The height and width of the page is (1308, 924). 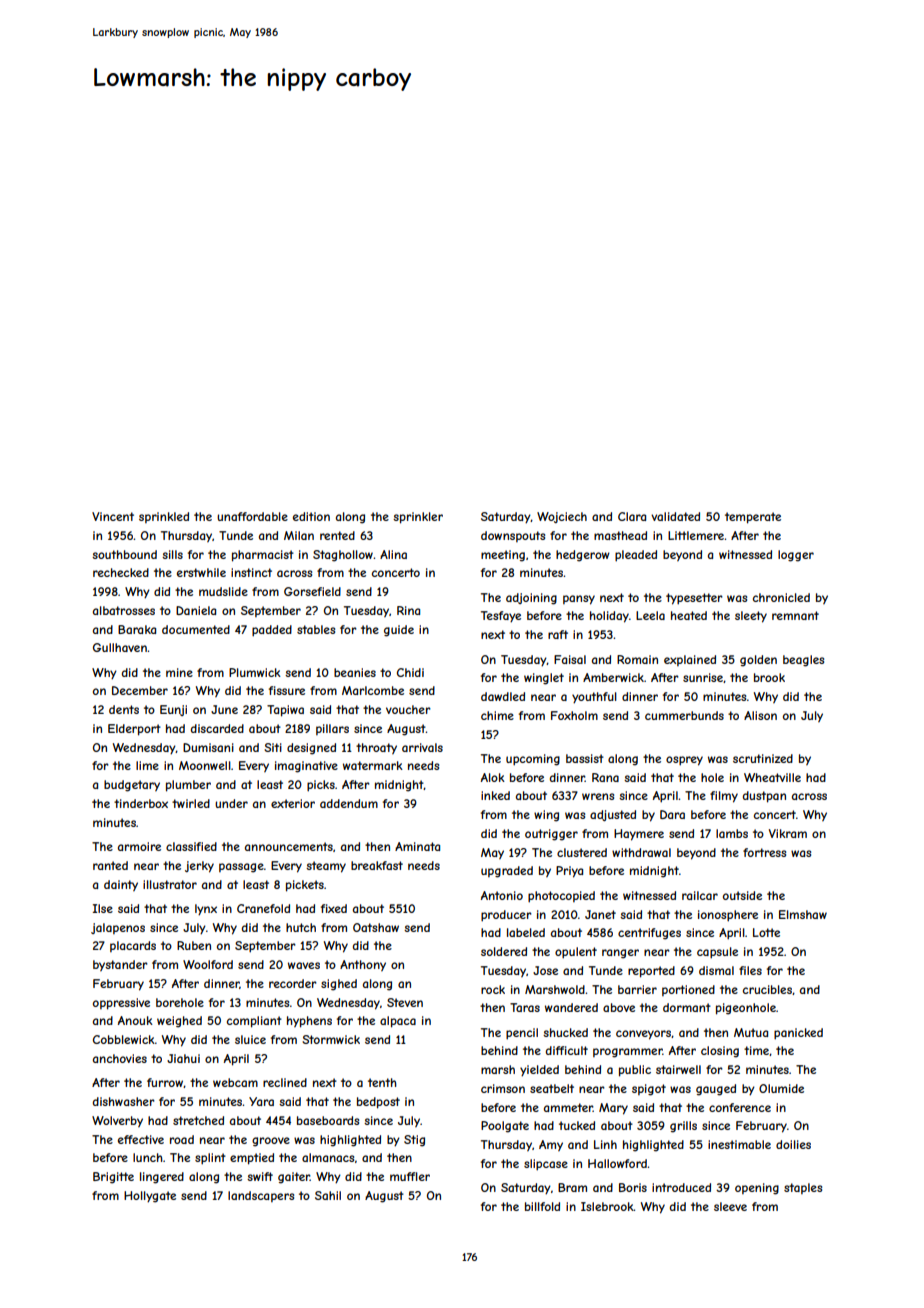 What do you see at coordinates (798, 1034) in the page?
I see `panicked` at bounding box center [798, 1034].
